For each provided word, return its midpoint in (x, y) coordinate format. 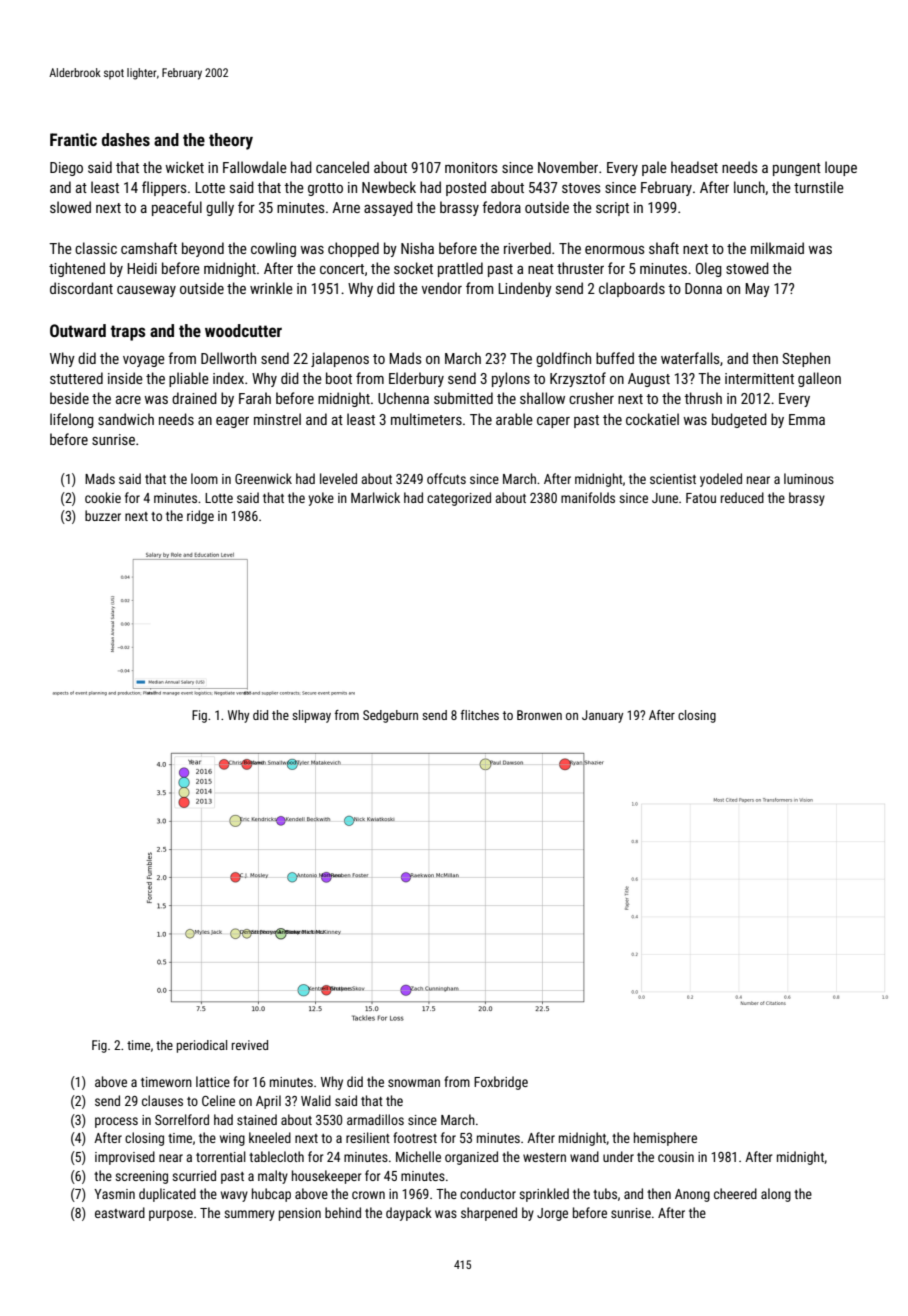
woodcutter (243, 330)
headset (694, 167)
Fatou (701, 498)
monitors (471, 167)
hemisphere (665, 1139)
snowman (414, 1083)
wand (584, 1156)
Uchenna (403, 398)
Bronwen (539, 715)
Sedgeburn (390, 716)
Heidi (142, 268)
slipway (311, 716)
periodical (202, 1046)
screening (141, 1177)
